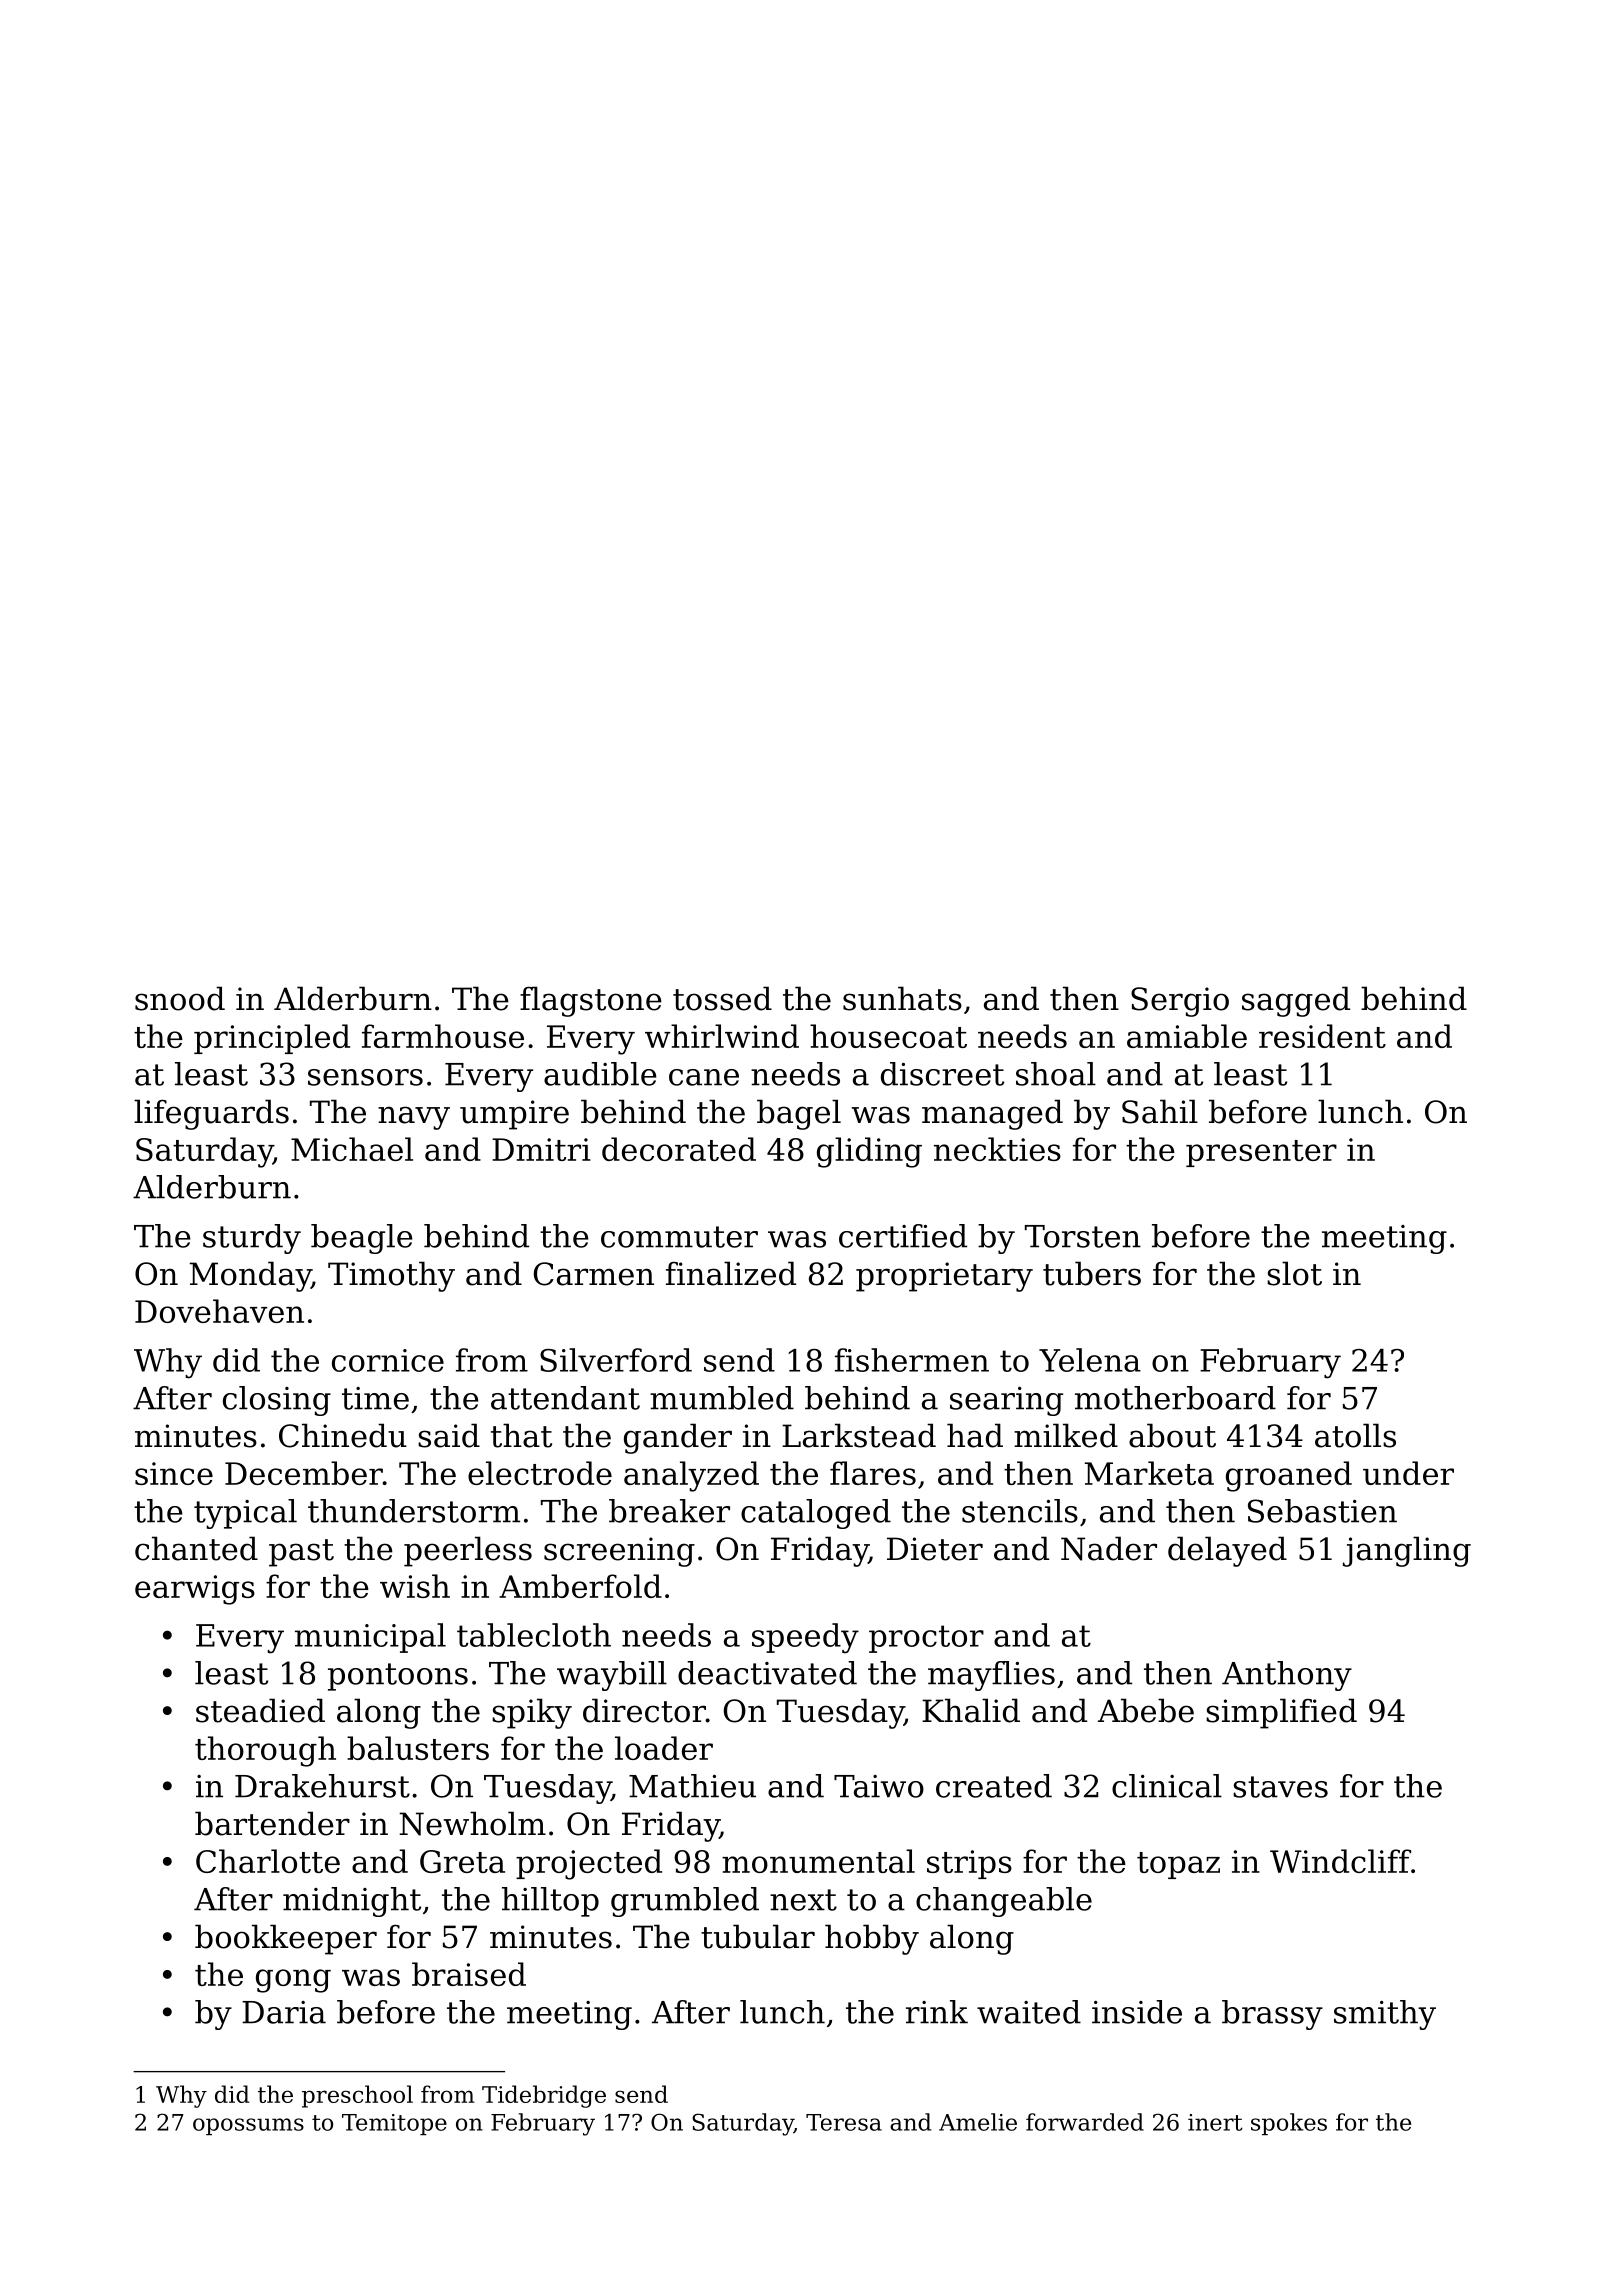 This image has width=1620, height=2292. I want to click on slot, so click(1294, 1273).
